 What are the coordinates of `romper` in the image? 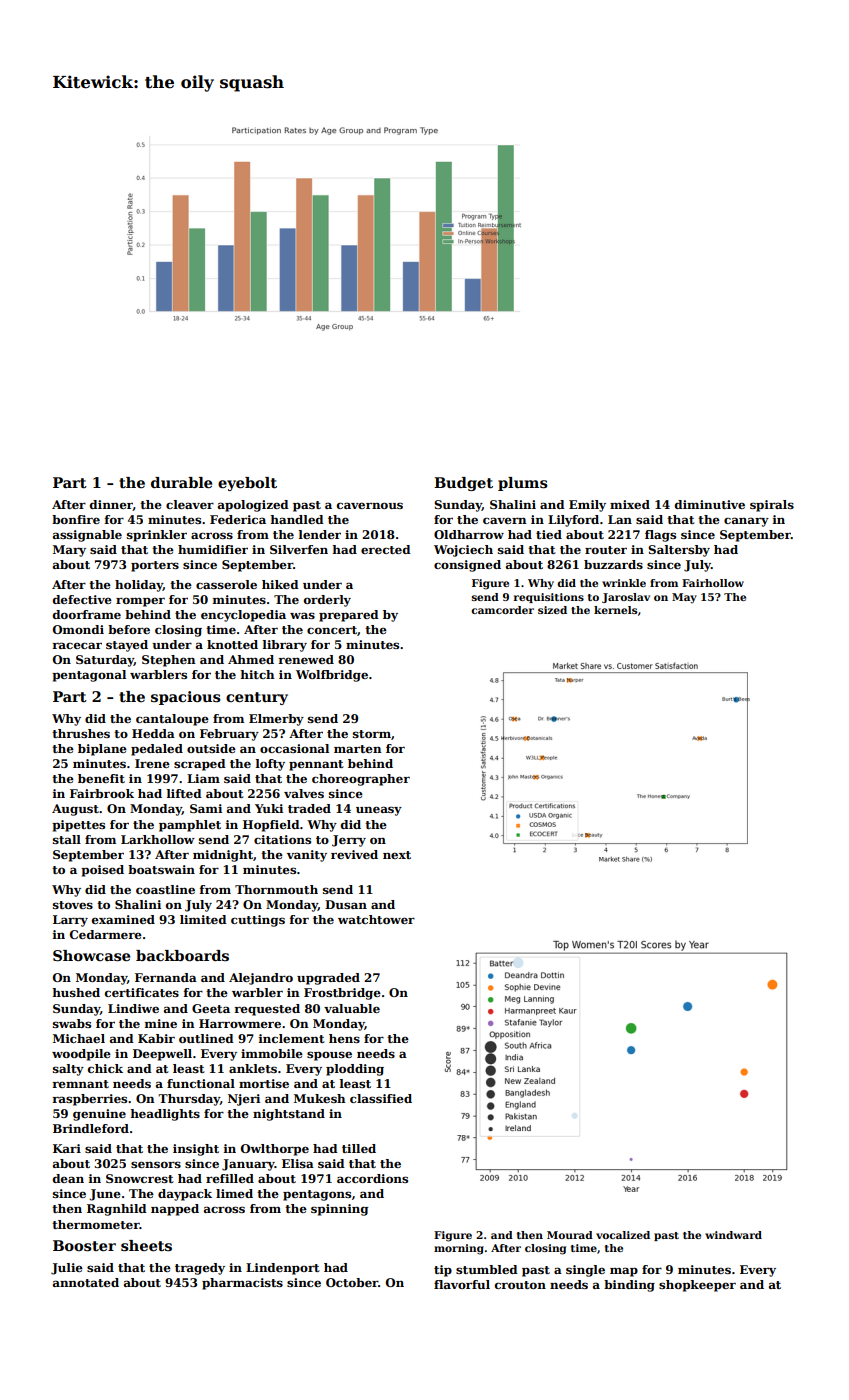 It's located at (140, 602).
